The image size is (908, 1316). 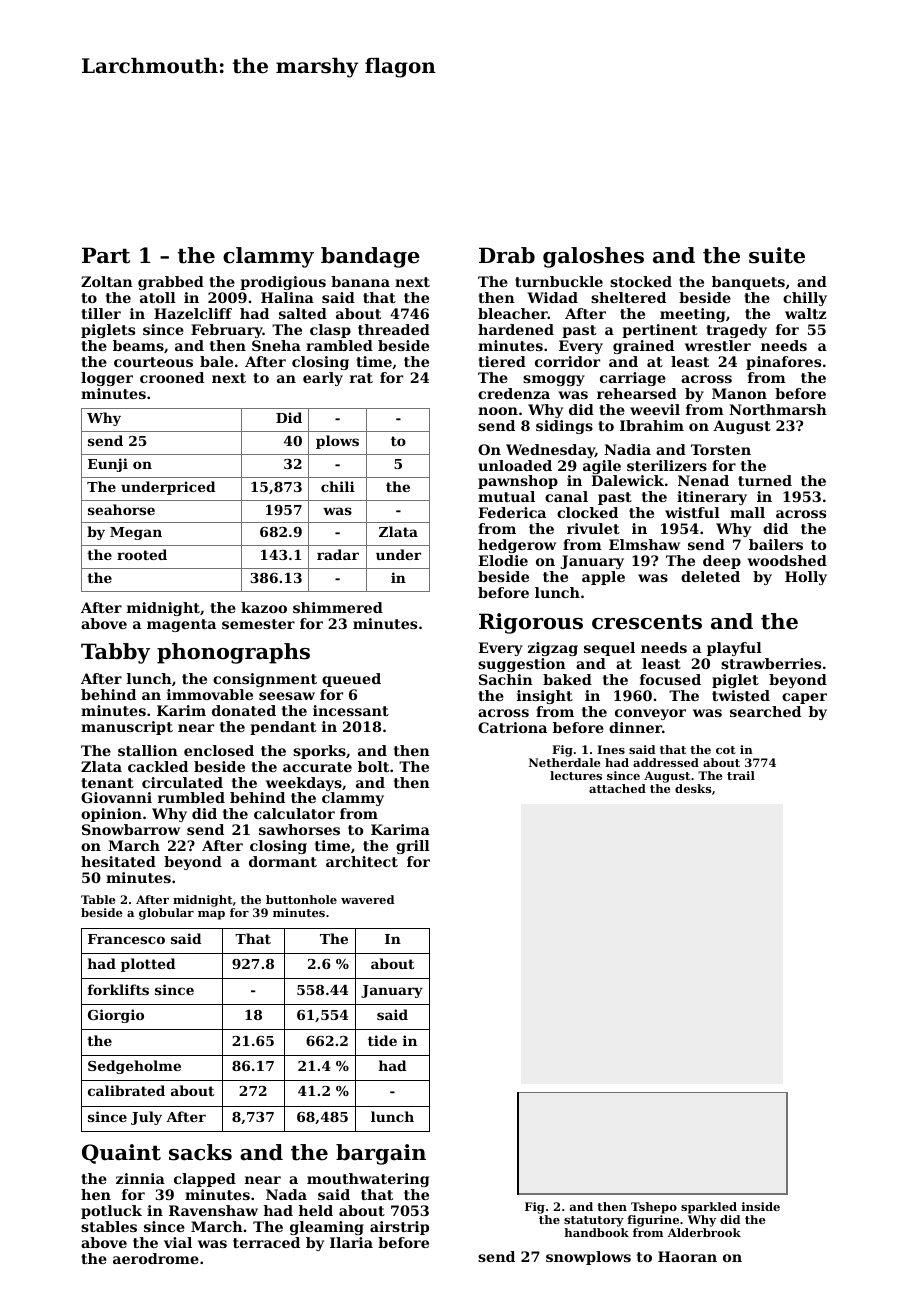 What do you see at coordinates (299, 829) in the screenshot?
I see `sawhorses` at bounding box center [299, 829].
